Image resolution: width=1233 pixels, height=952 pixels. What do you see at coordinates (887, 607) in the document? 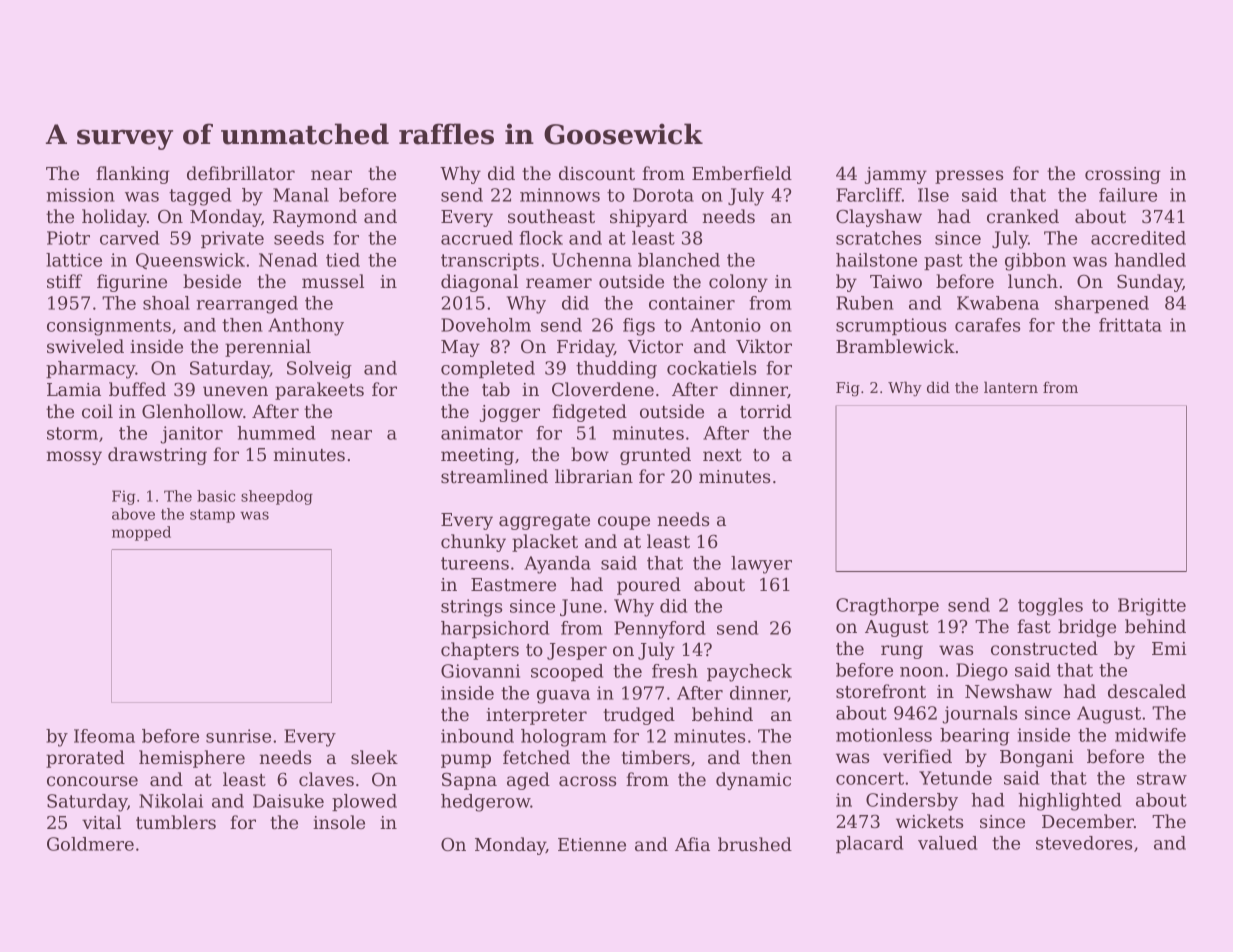
I see `Cragthorpe` at bounding box center [887, 607].
